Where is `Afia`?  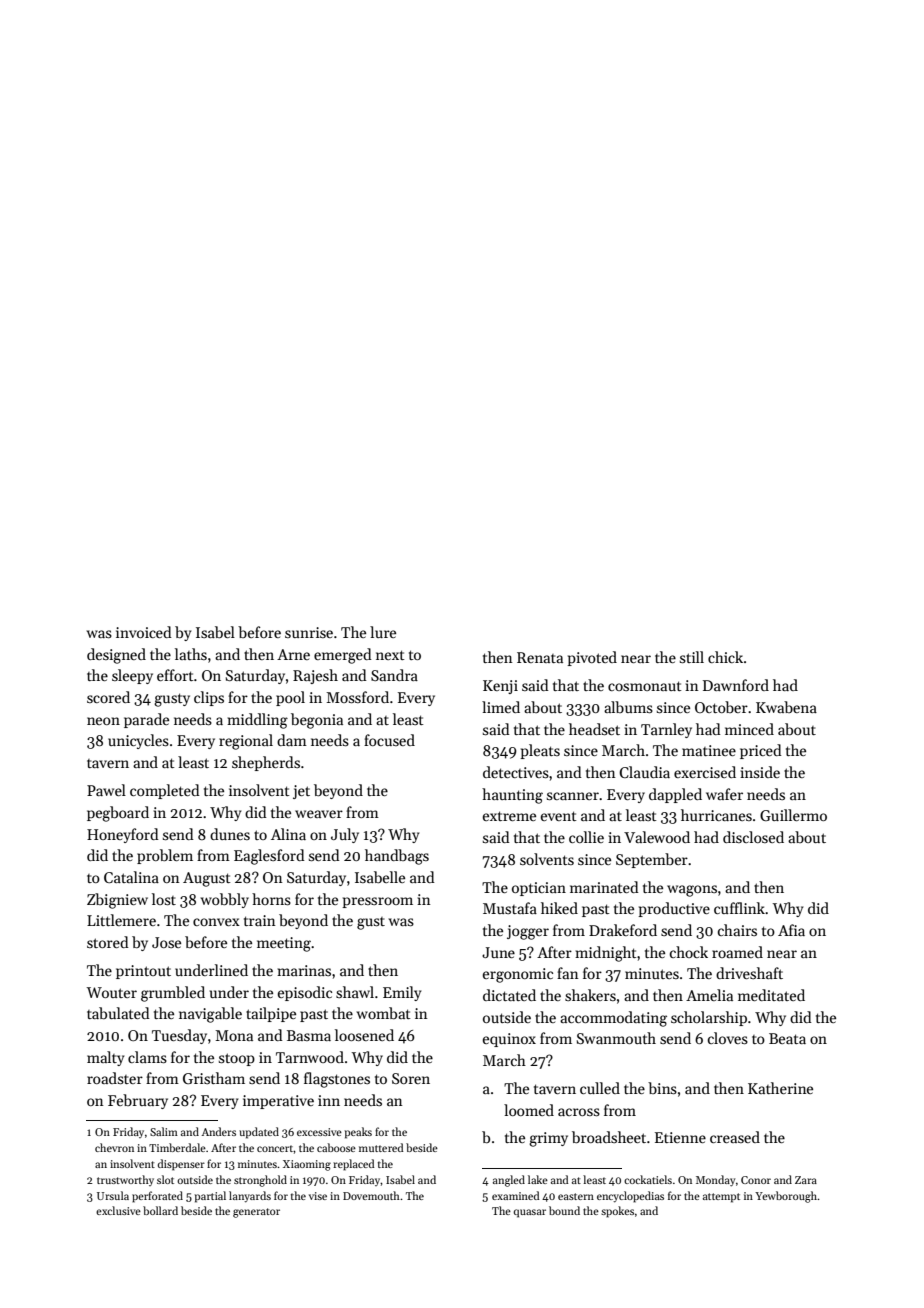
Afia is located at coordinates (791, 930).
